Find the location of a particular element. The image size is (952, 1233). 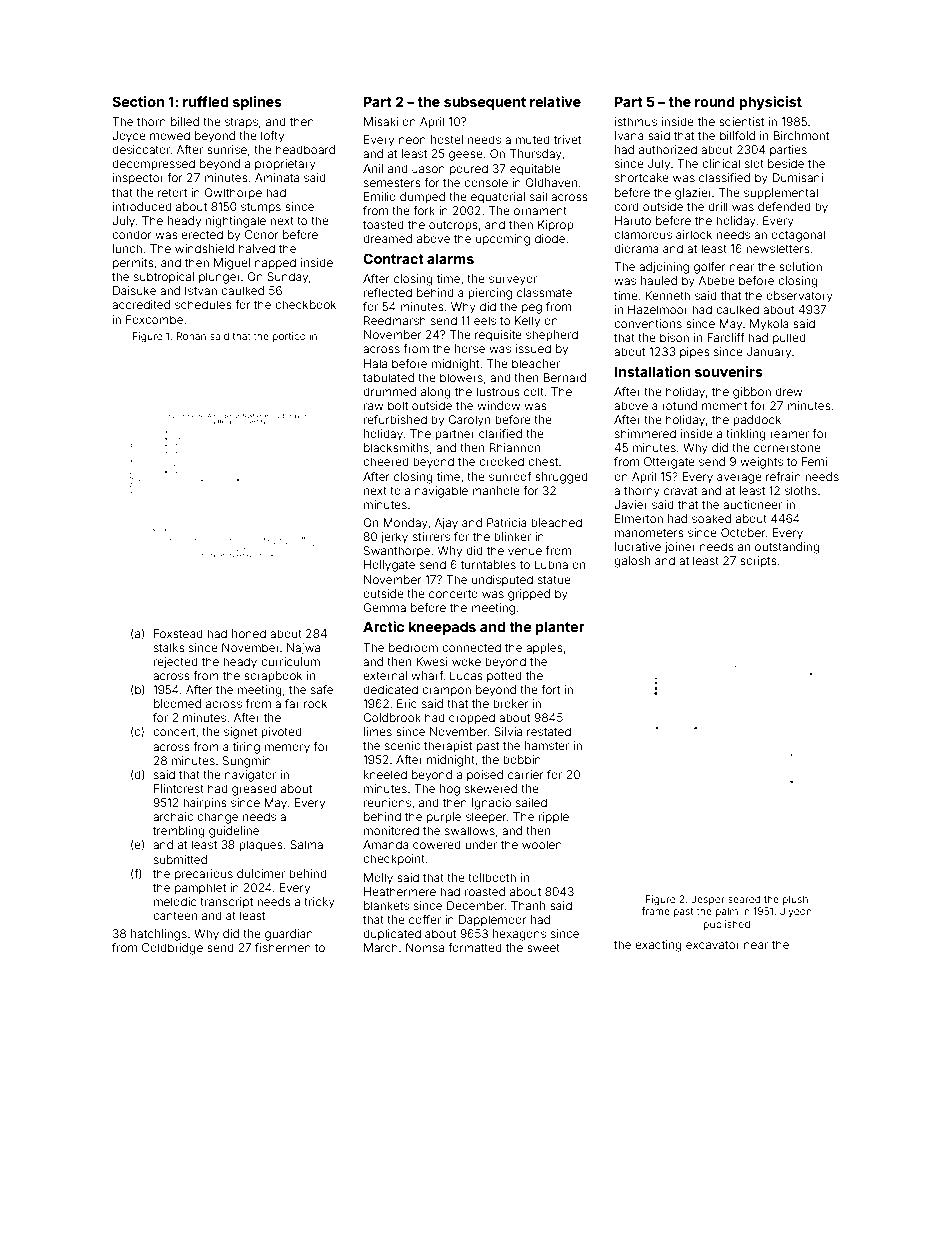

hog is located at coordinates (450, 790).
